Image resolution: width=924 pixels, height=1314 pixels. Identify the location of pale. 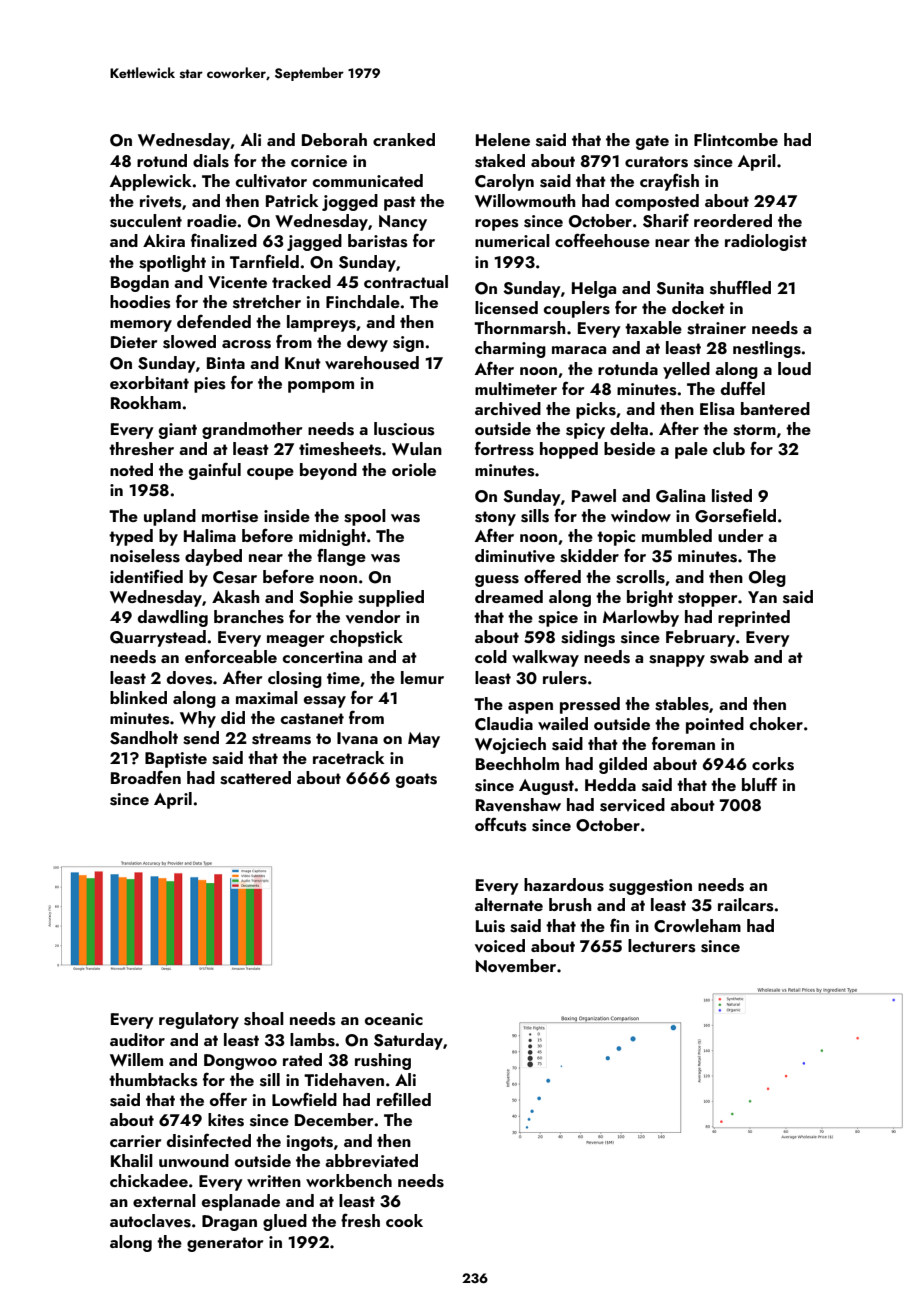
(691, 450).
